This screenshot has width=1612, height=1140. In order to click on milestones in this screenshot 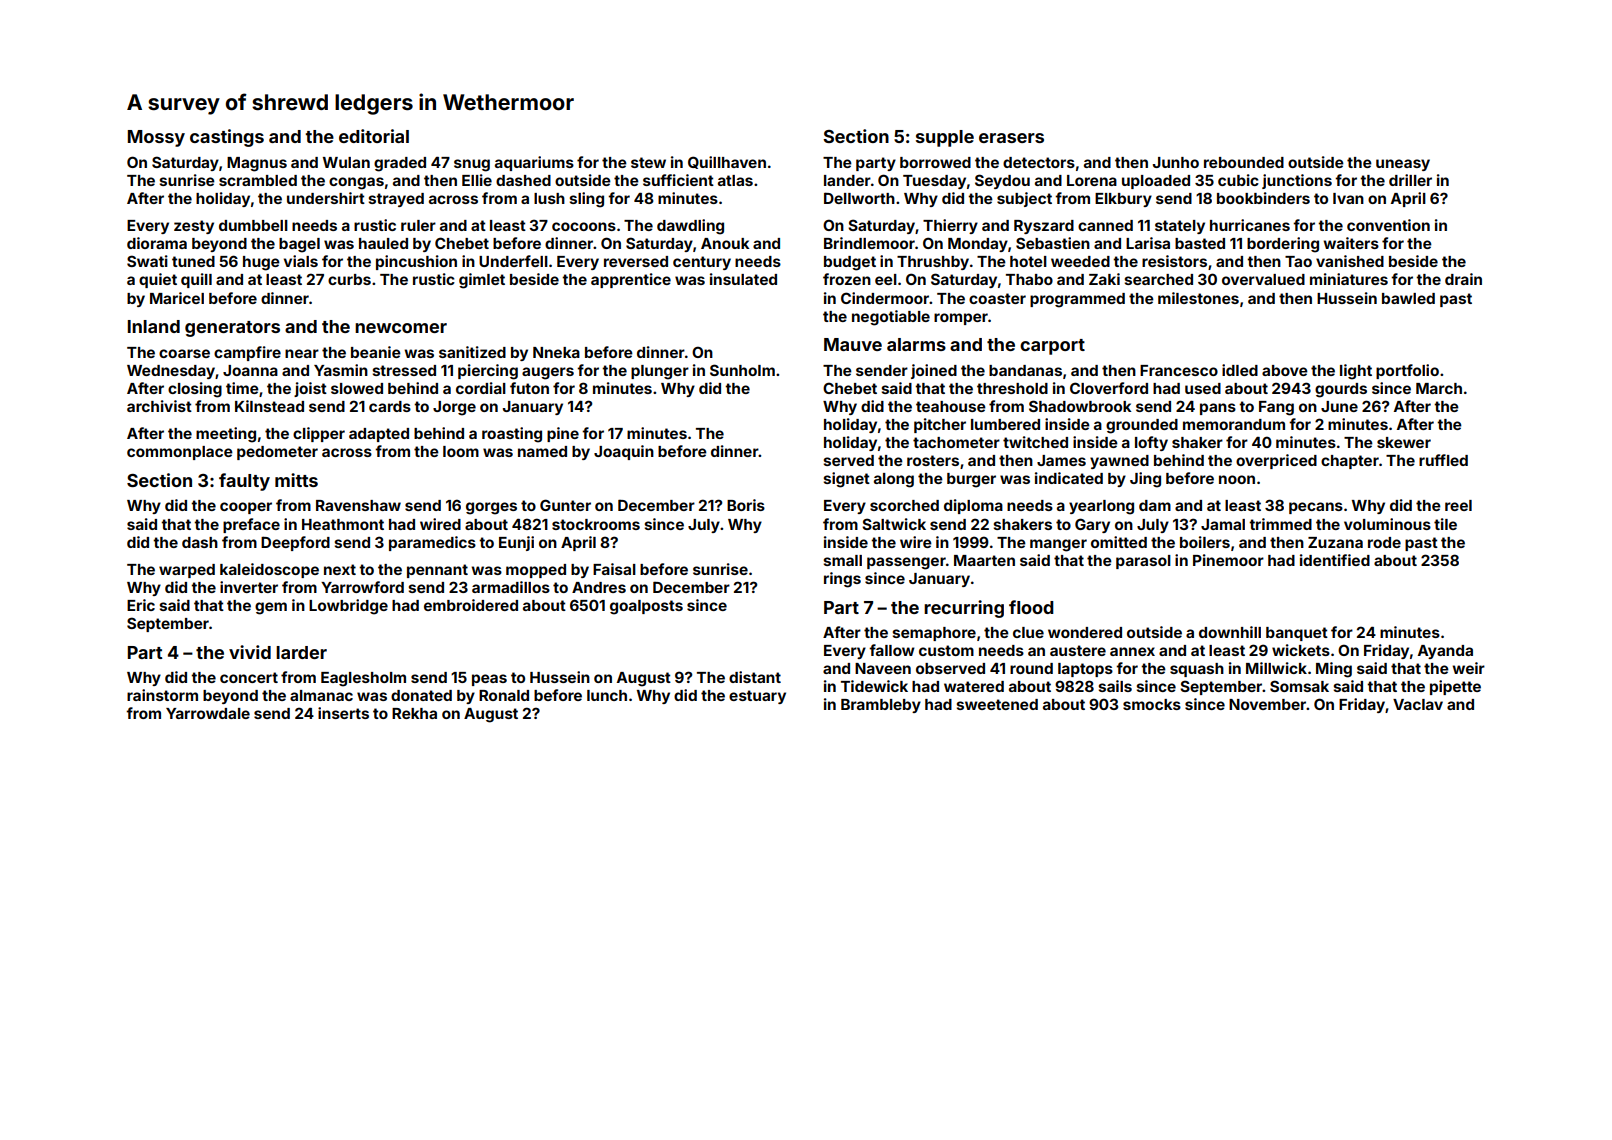, I will do `click(1198, 298)`.
